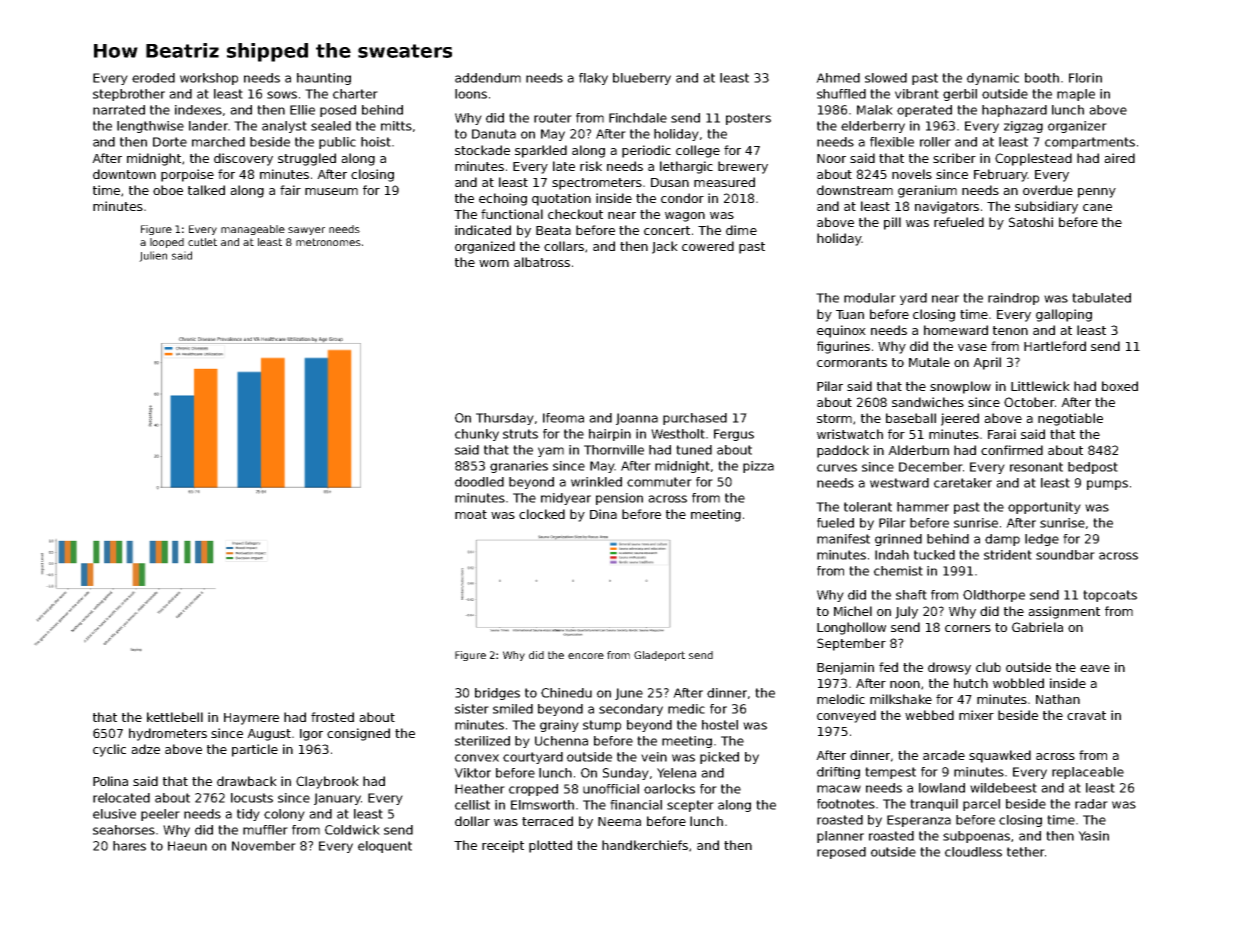 The width and height of the image is (1233, 952). What do you see at coordinates (209, 79) in the image?
I see `workshop` at bounding box center [209, 79].
